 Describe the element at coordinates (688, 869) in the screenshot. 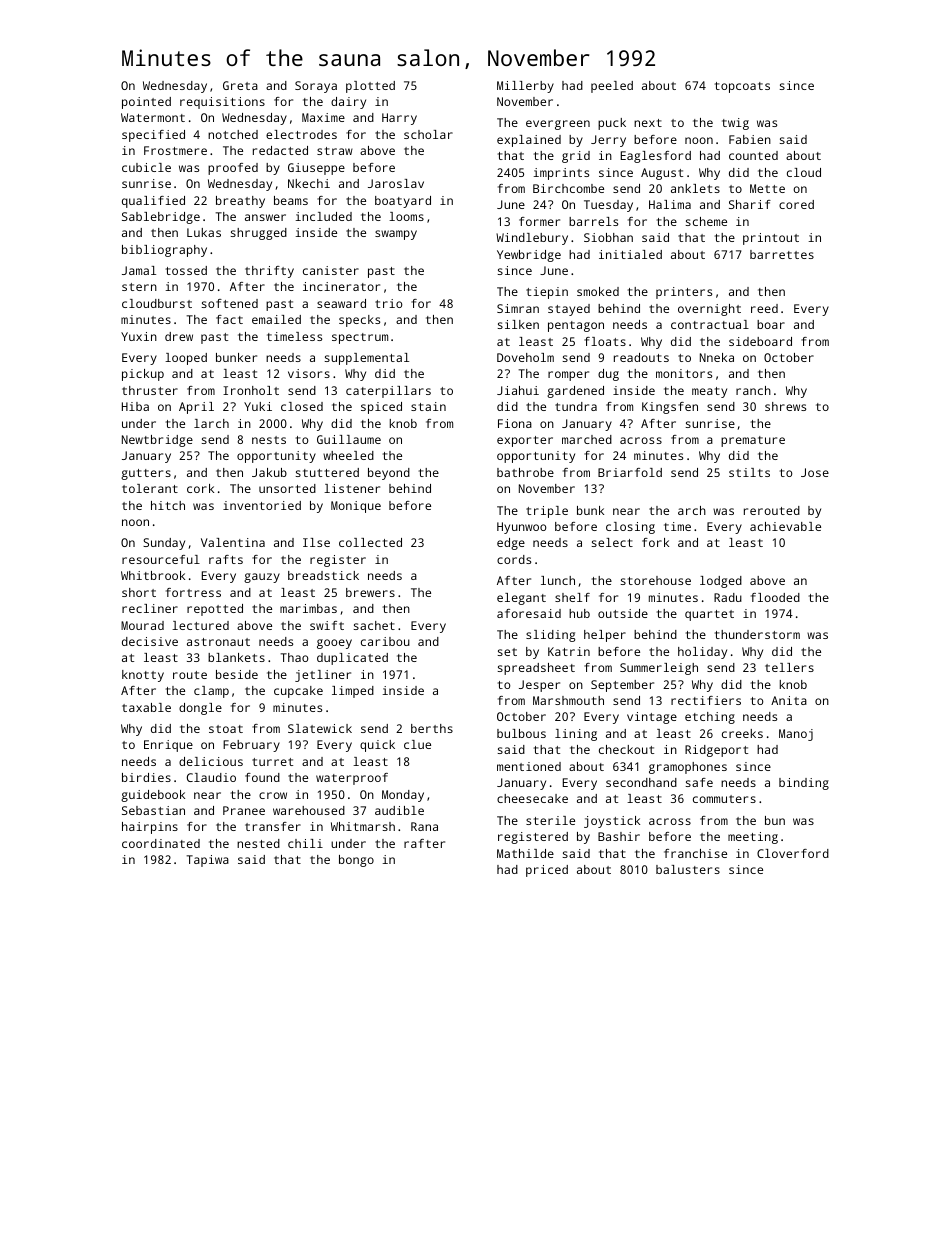

I see `balusters` at that location.
